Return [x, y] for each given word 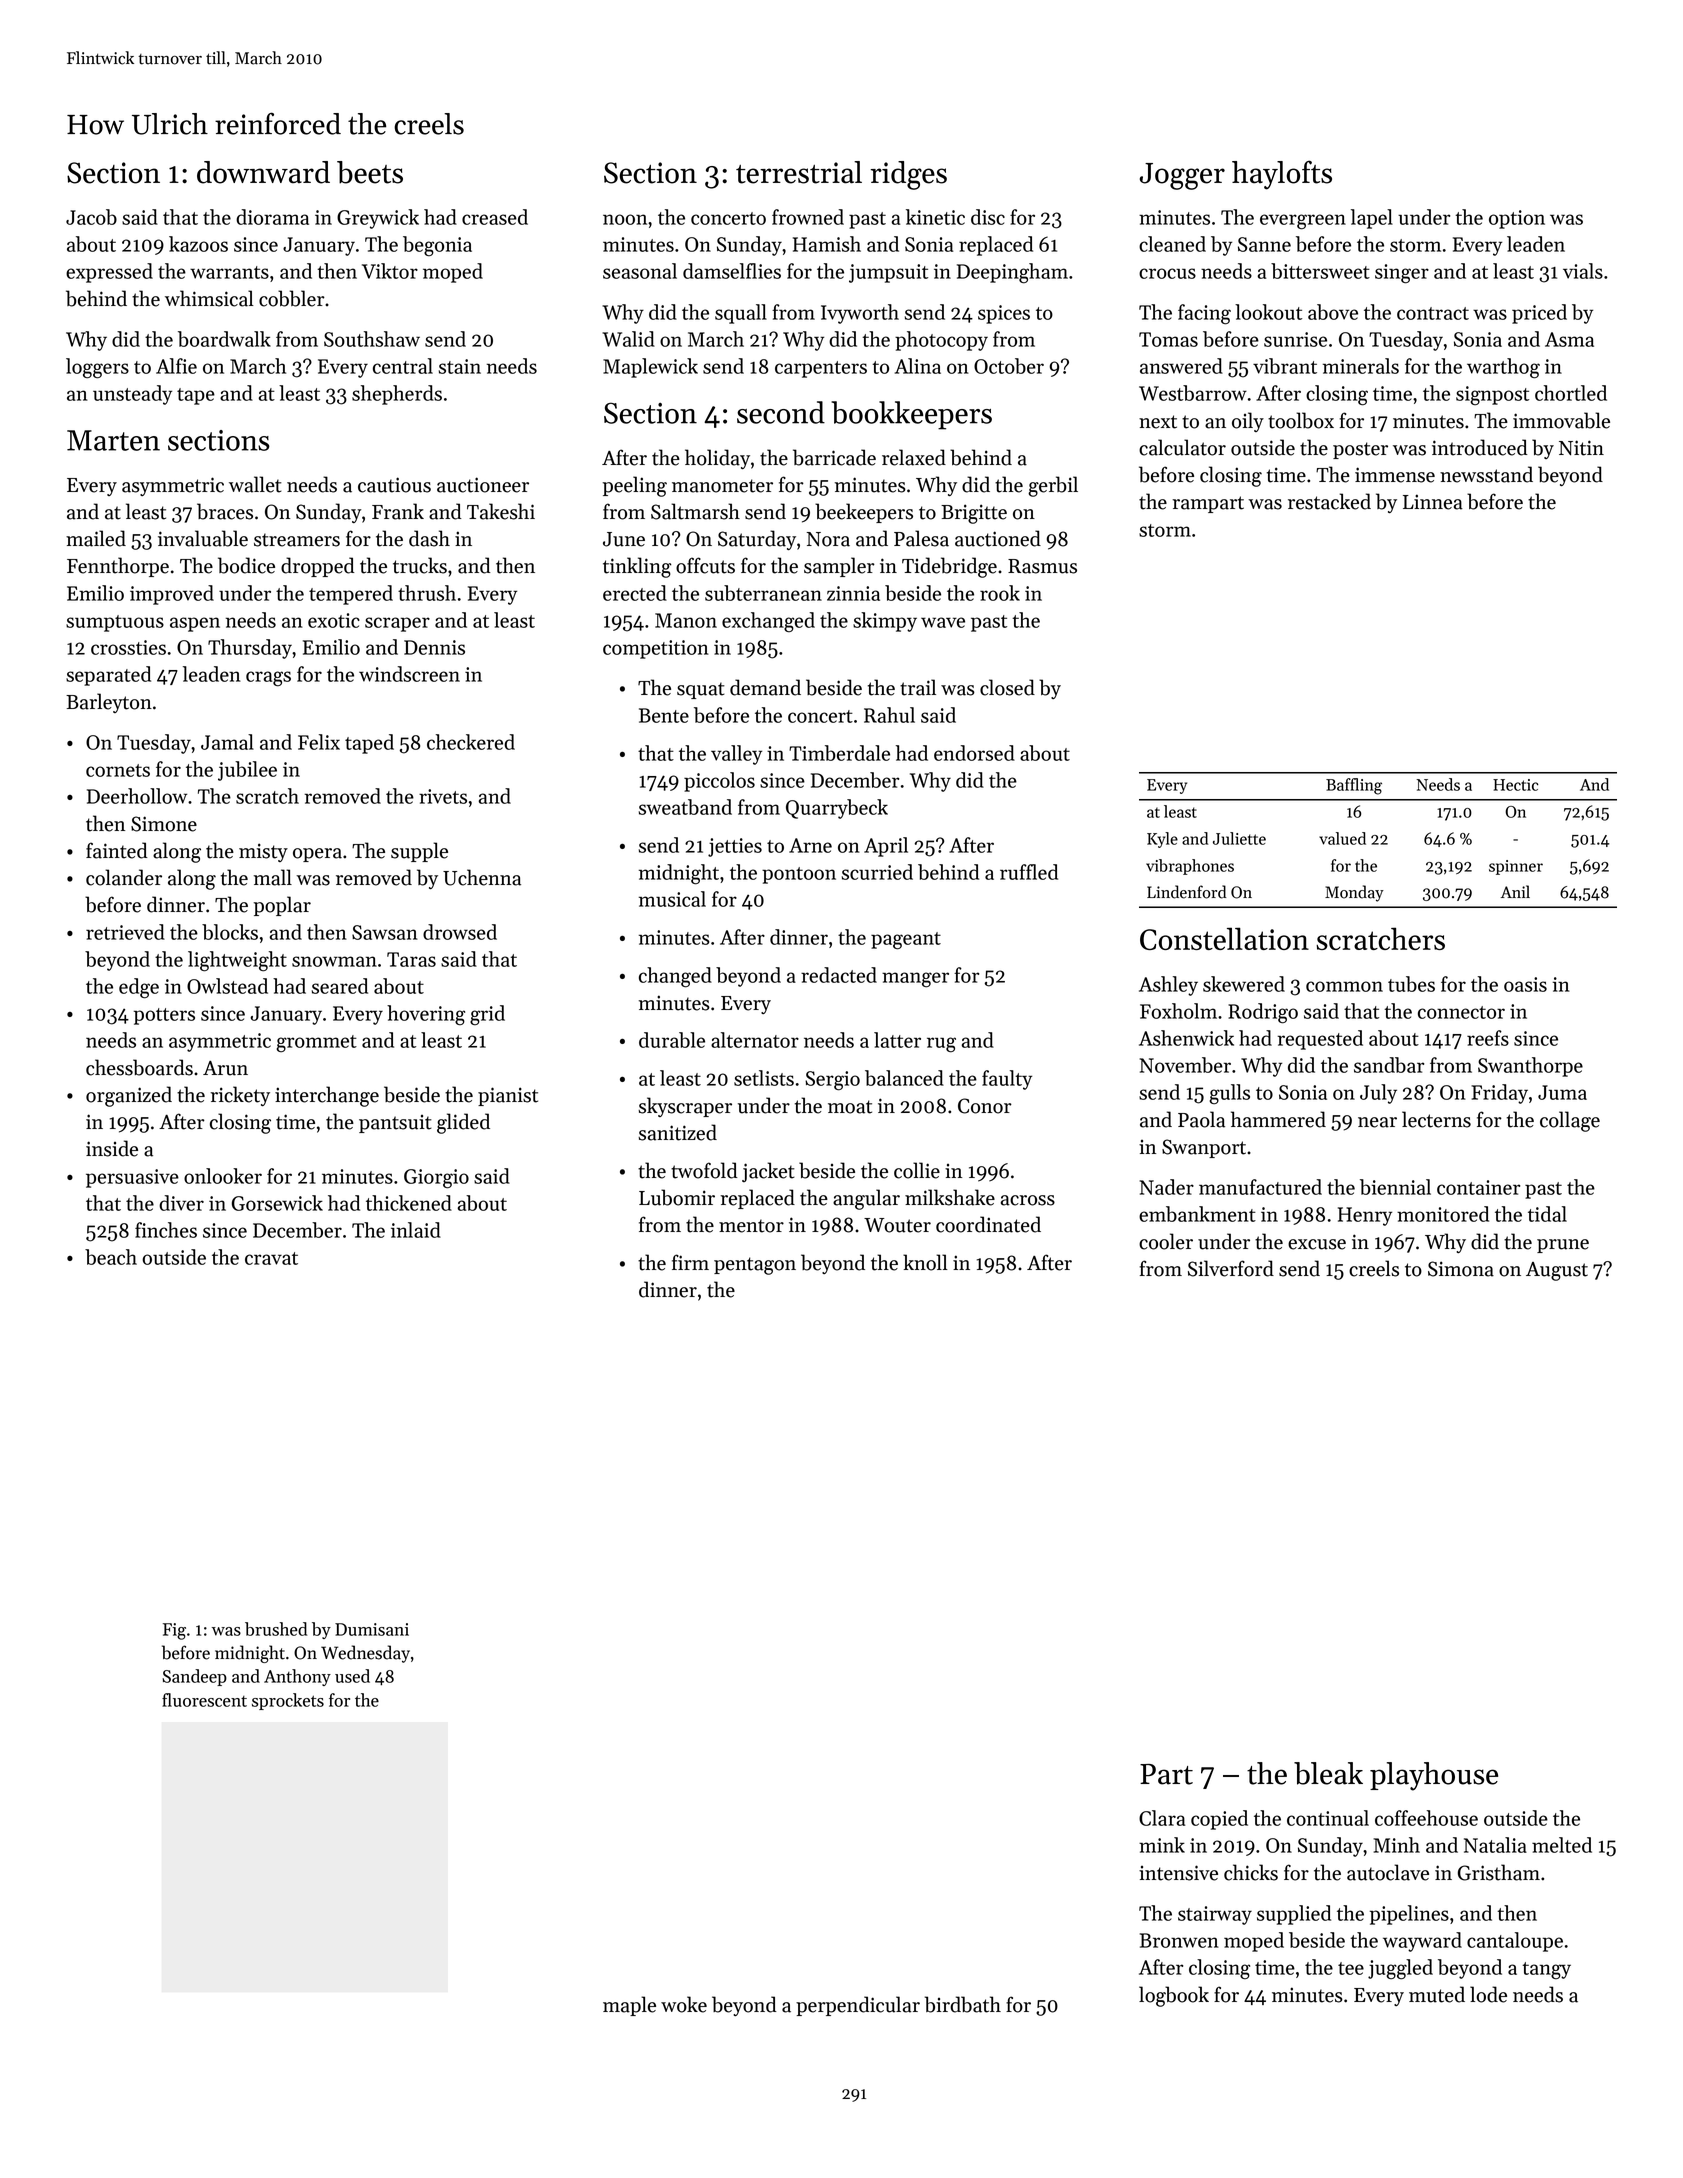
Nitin [1581, 448]
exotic [334, 620]
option [1517, 219]
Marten [113, 440]
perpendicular [858, 2006]
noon [625, 219]
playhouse [1434, 1776]
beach [111, 1257]
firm [690, 1262]
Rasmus [1042, 566]
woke [684, 2004]
